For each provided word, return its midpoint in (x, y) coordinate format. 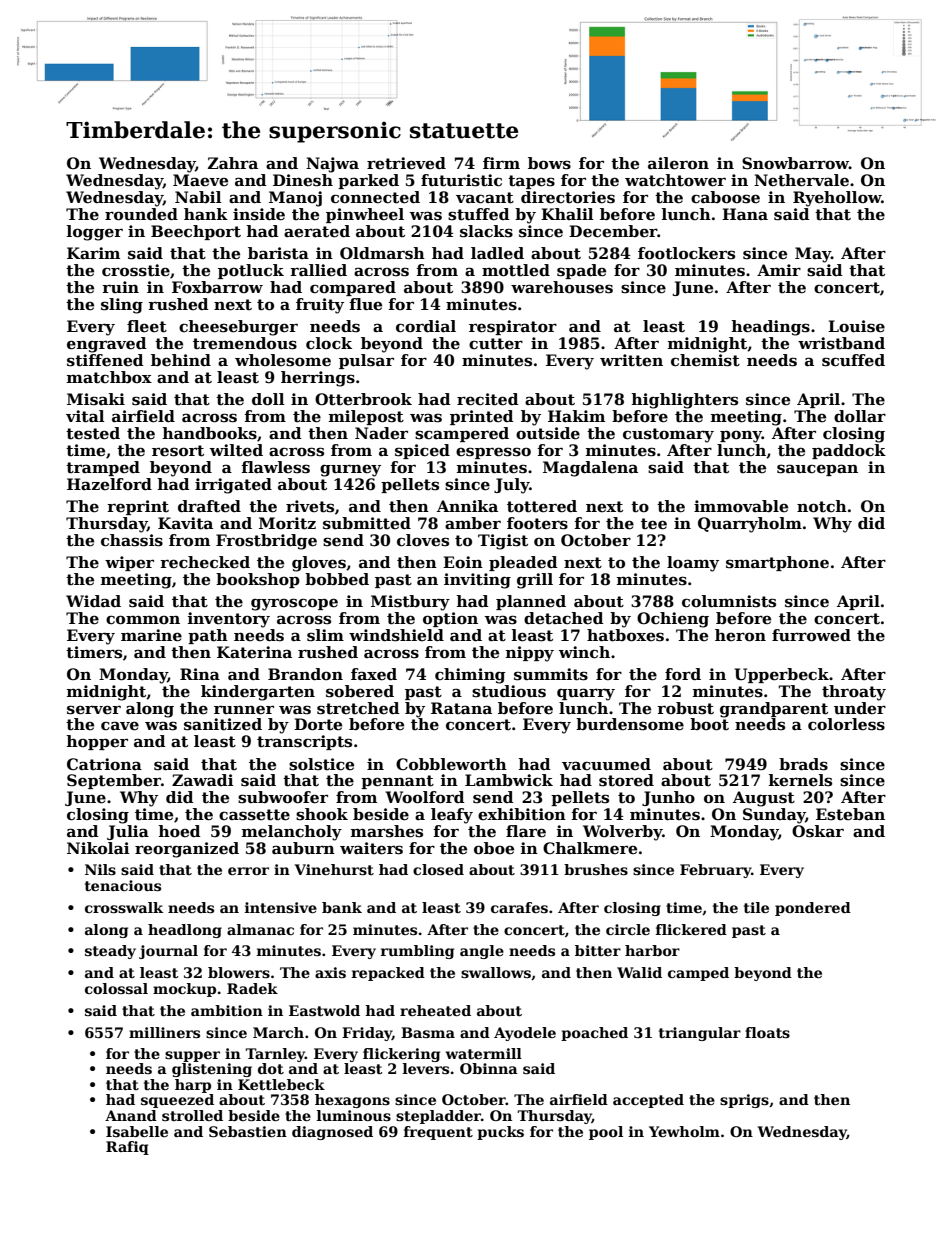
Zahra (233, 163)
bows (549, 163)
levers (426, 1068)
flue (365, 304)
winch (584, 652)
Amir (779, 270)
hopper (97, 742)
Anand (131, 1115)
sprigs (744, 1101)
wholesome (283, 360)
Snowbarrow (795, 163)
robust (685, 708)
